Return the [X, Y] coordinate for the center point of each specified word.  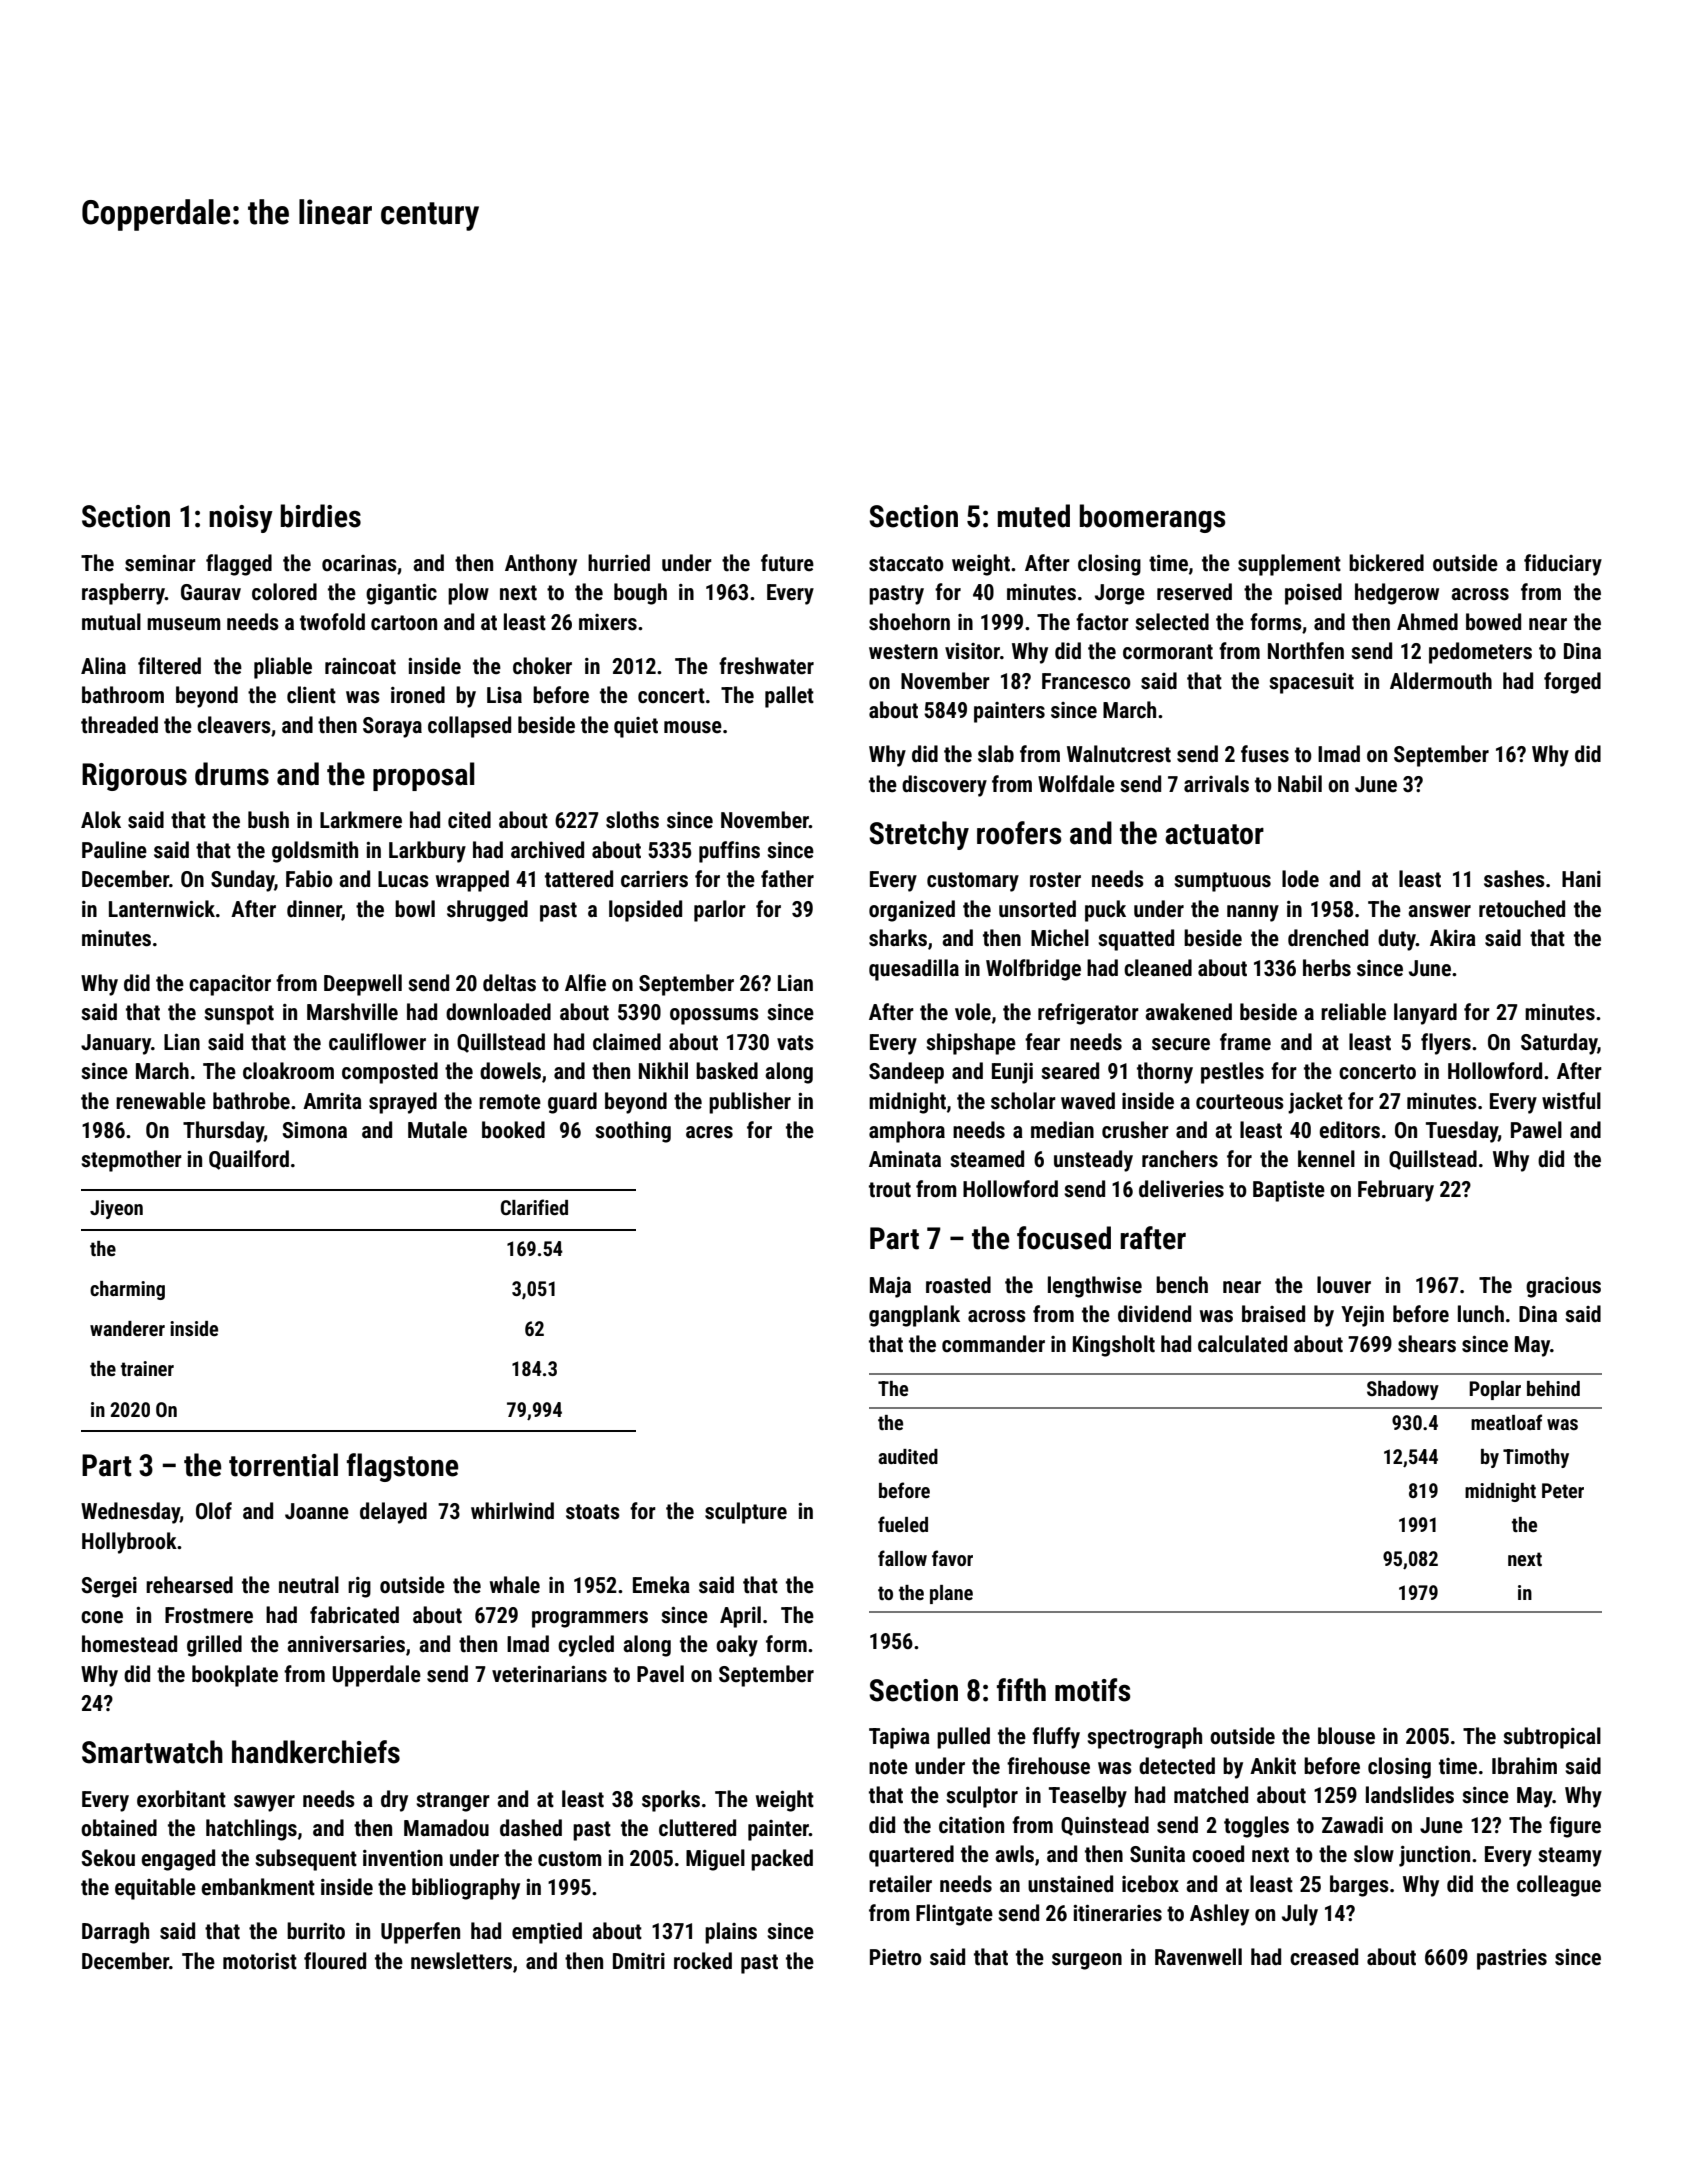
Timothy [1536, 1458]
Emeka [661, 1585]
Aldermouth [1441, 681]
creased [1324, 1957]
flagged [239, 565]
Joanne [317, 1511]
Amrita [332, 1101]
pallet [789, 697]
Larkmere [361, 820]
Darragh [115, 1933]
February [1396, 1191]
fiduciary [1563, 565]
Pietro [896, 1957]
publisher [750, 1103]
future [787, 563]
